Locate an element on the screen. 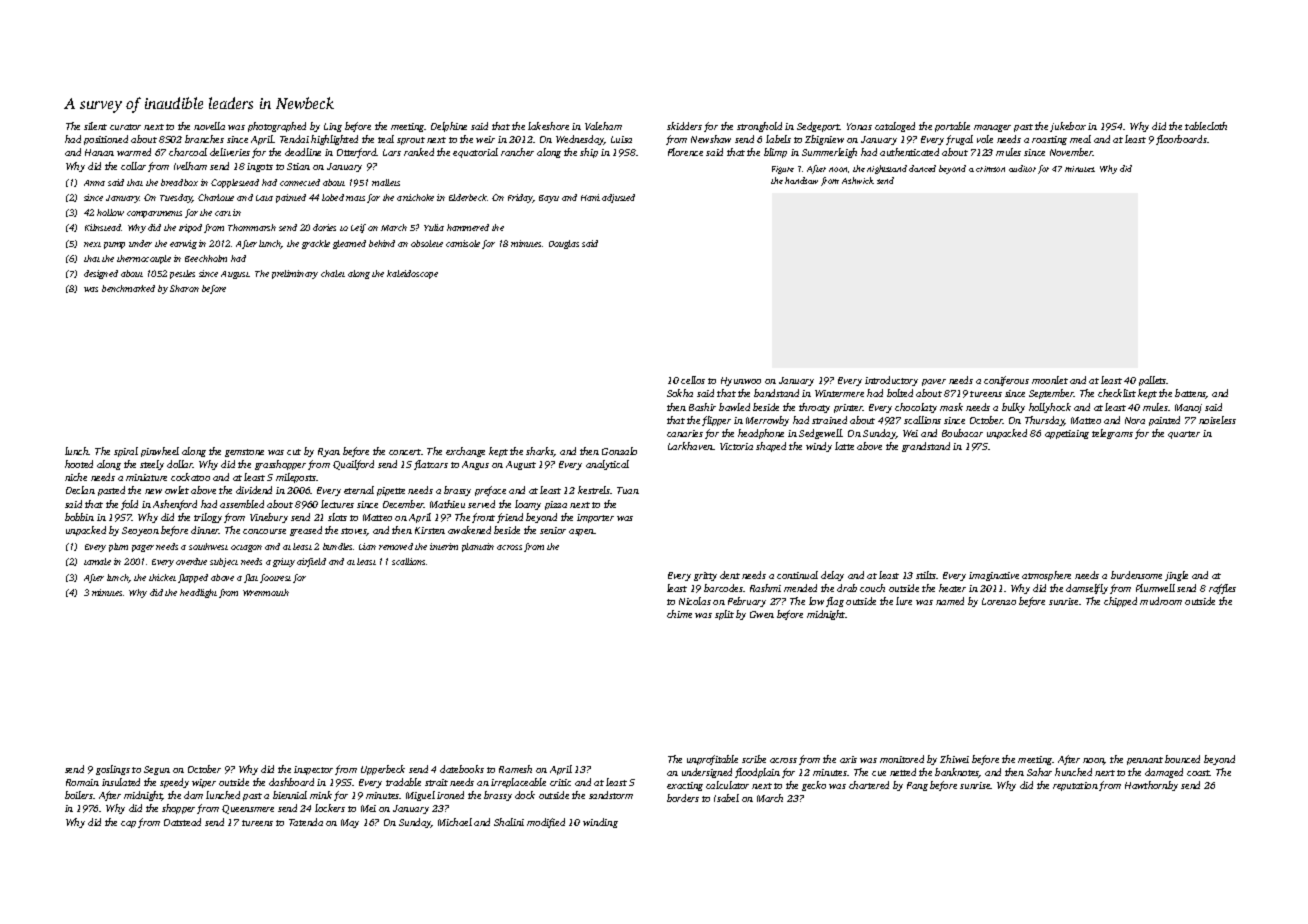 This screenshot has height=924, width=1308. pinwheel is located at coordinates (160, 452).
